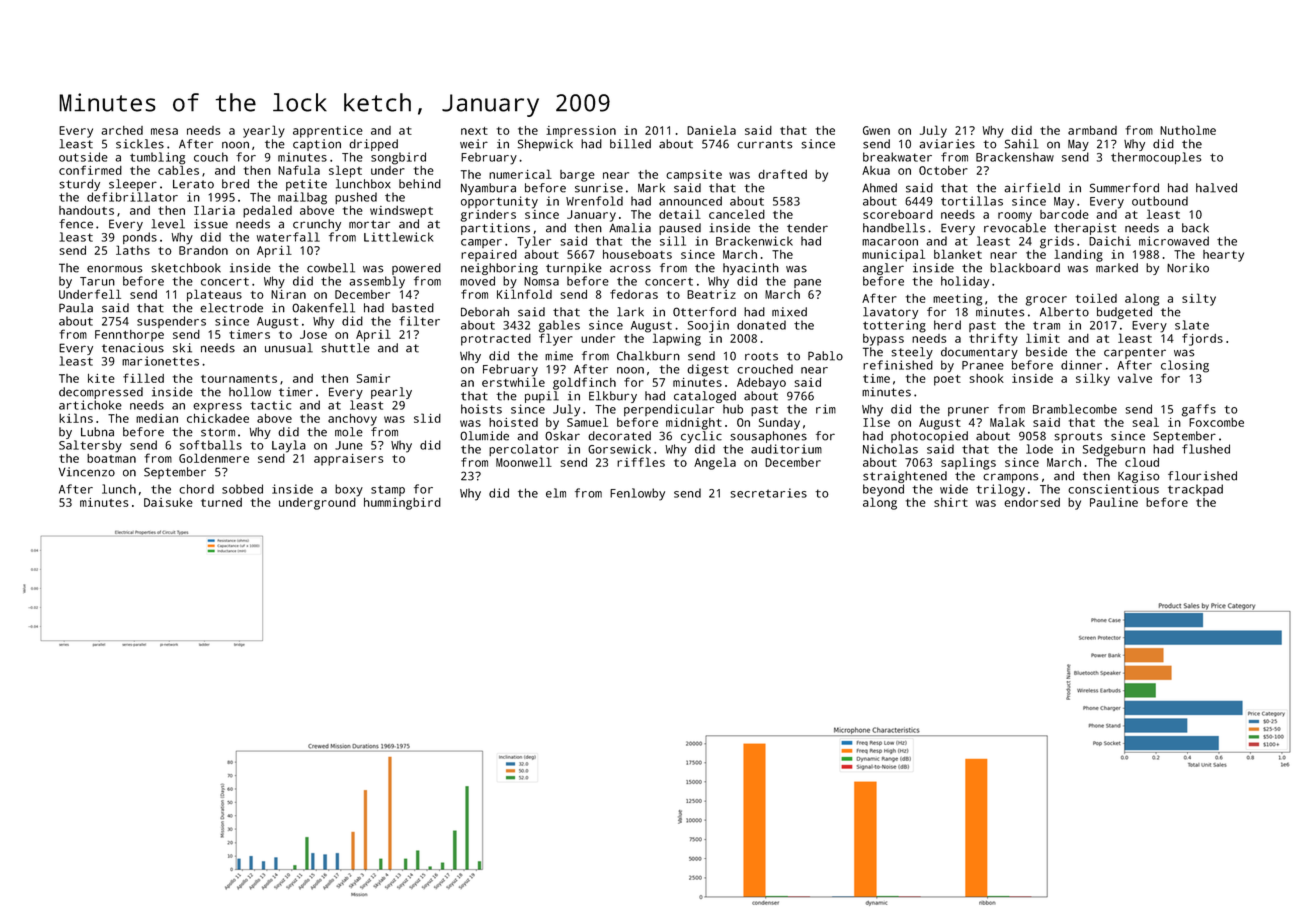 The width and height of the page is (1308, 924). Describe the element at coordinates (947, 325) in the page. I see `herd` at that location.
